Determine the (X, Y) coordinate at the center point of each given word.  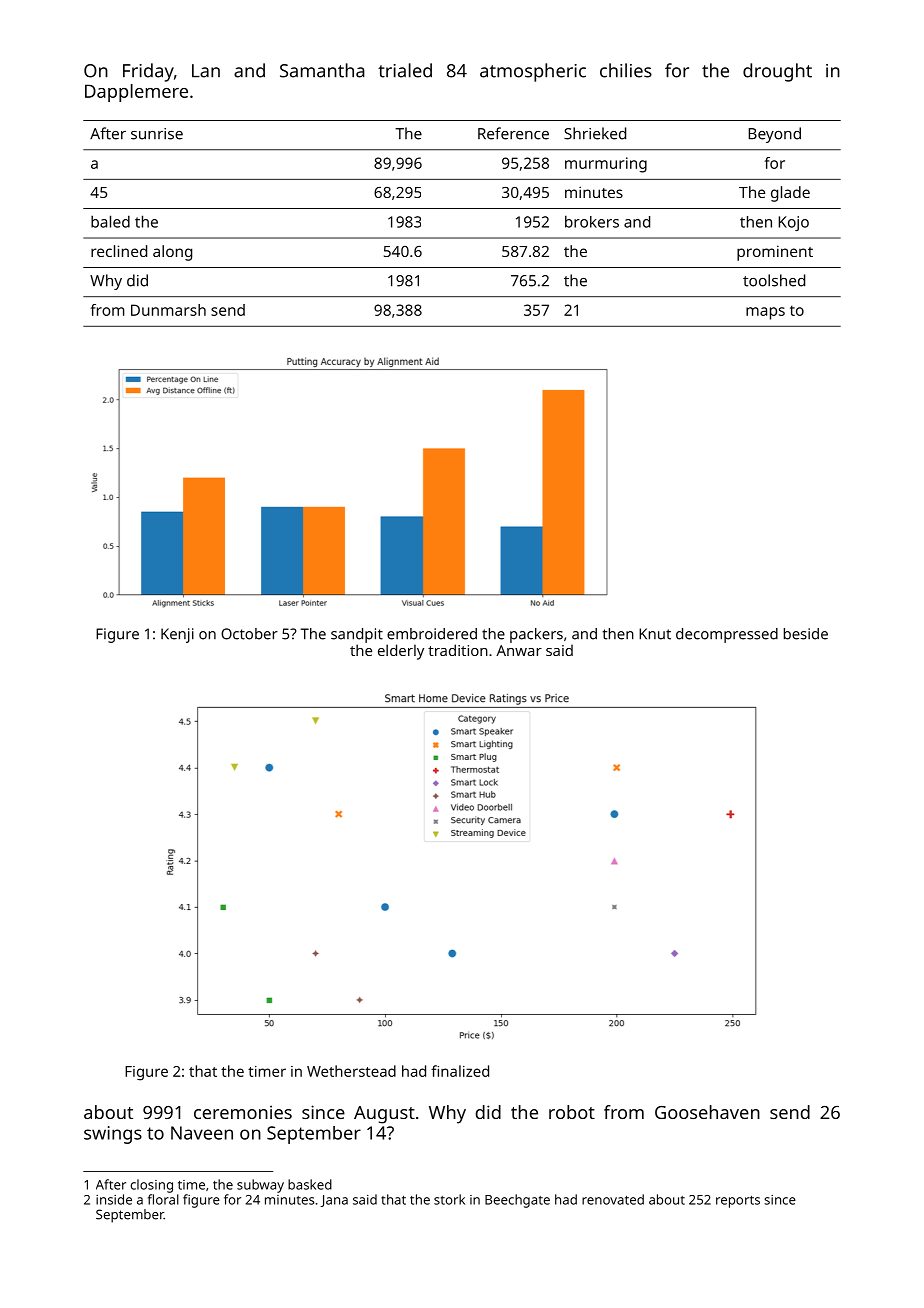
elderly (401, 652)
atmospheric (533, 72)
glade (790, 194)
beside (806, 634)
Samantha (322, 70)
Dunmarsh (168, 310)
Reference (513, 133)
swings (113, 1135)
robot (572, 1112)
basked (310, 1184)
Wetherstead (351, 1071)
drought (777, 72)
